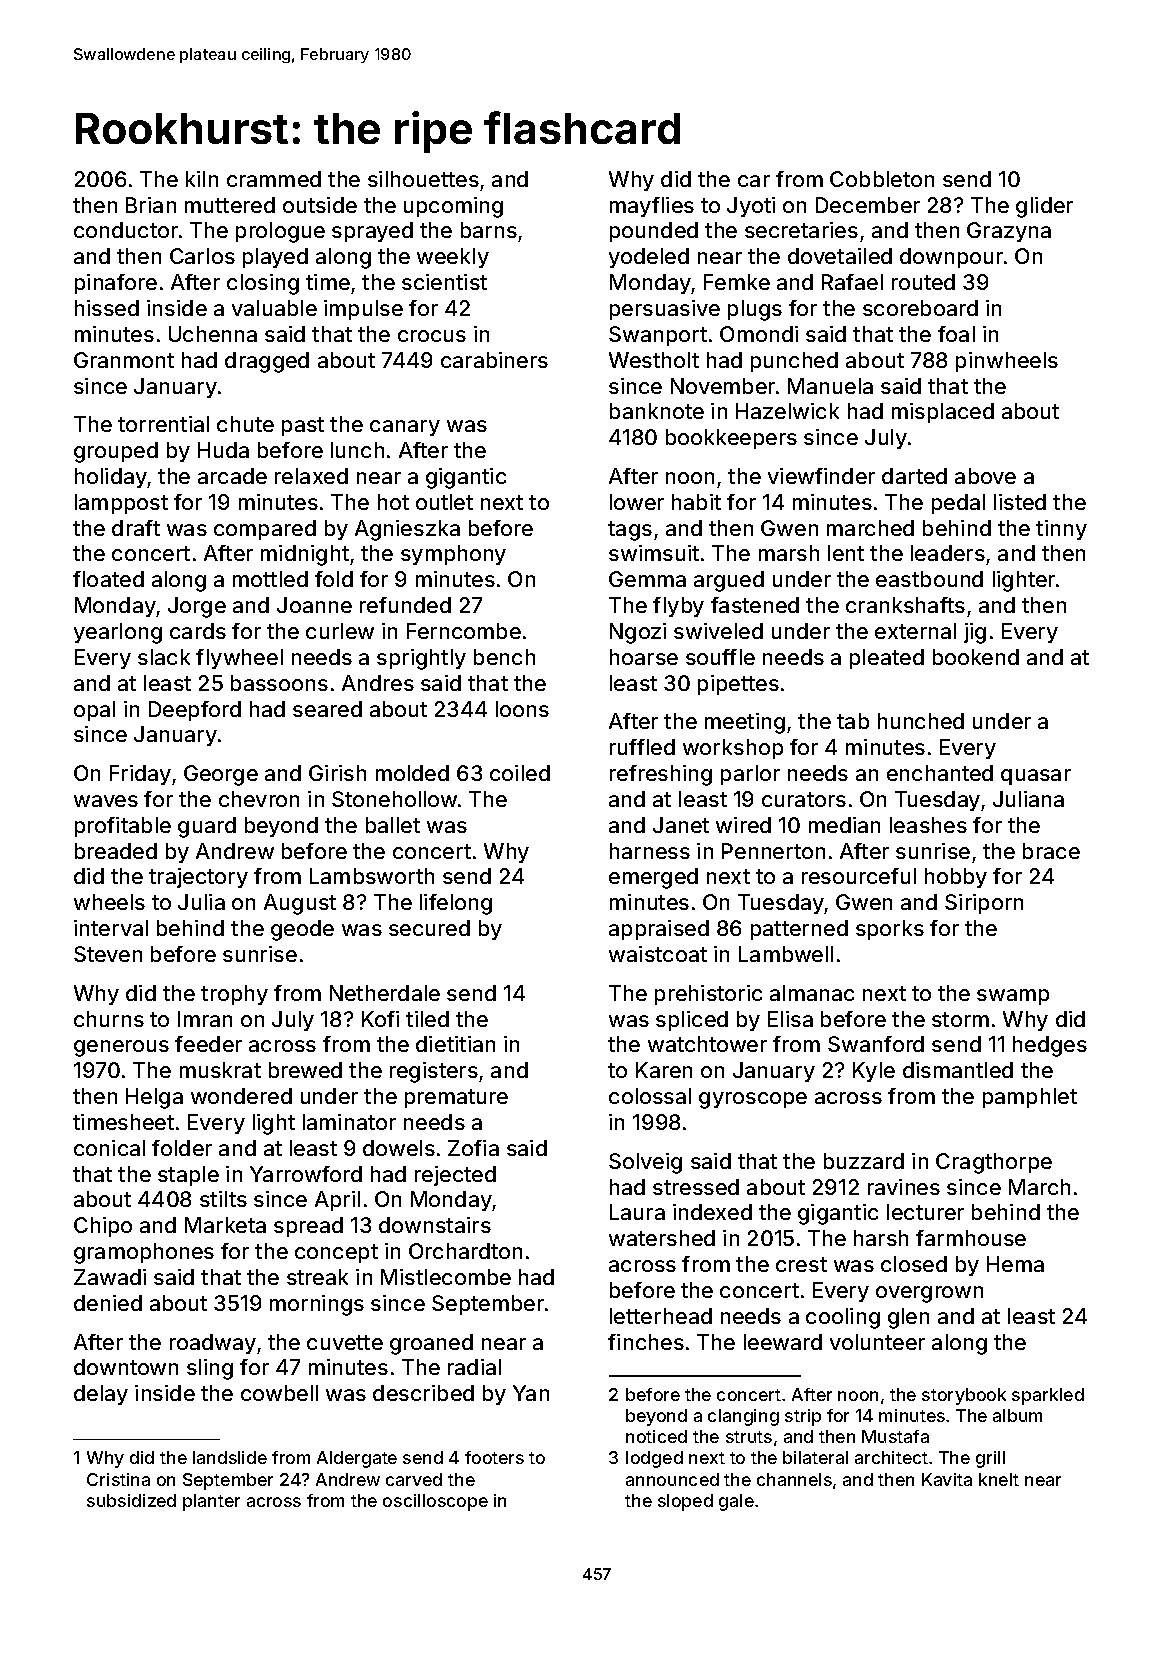 The height and width of the document is (1654, 1165). What do you see at coordinates (202, 179) in the document?
I see `kiln` at bounding box center [202, 179].
